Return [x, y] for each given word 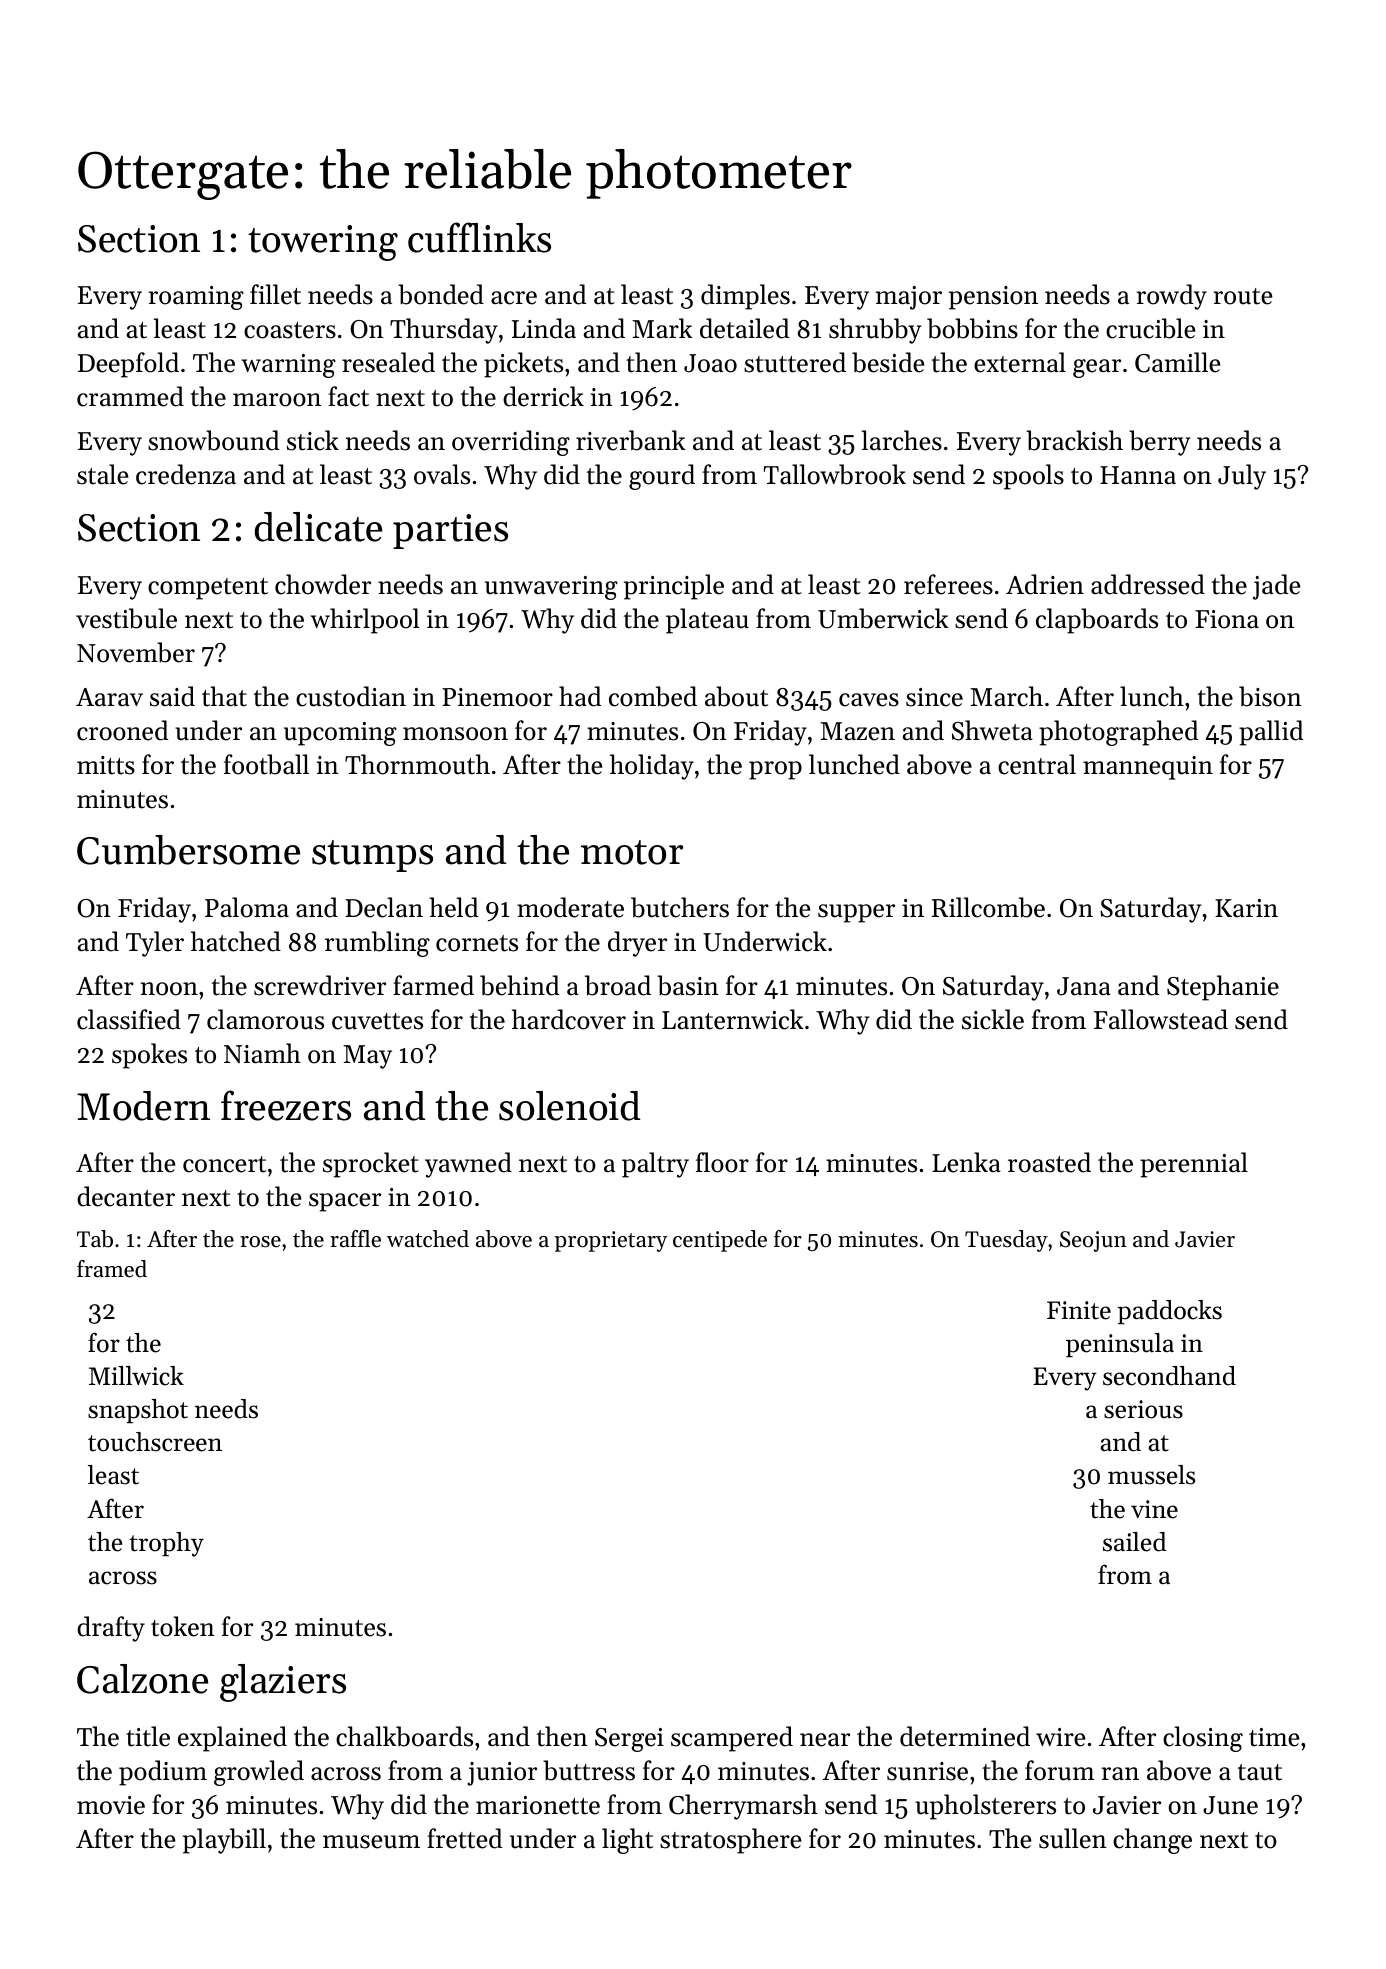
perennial [1194, 1165]
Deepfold [128, 365]
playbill [224, 1841]
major [909, 298]
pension [993, 298]
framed [112, 1269]
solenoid [569, 1106]
